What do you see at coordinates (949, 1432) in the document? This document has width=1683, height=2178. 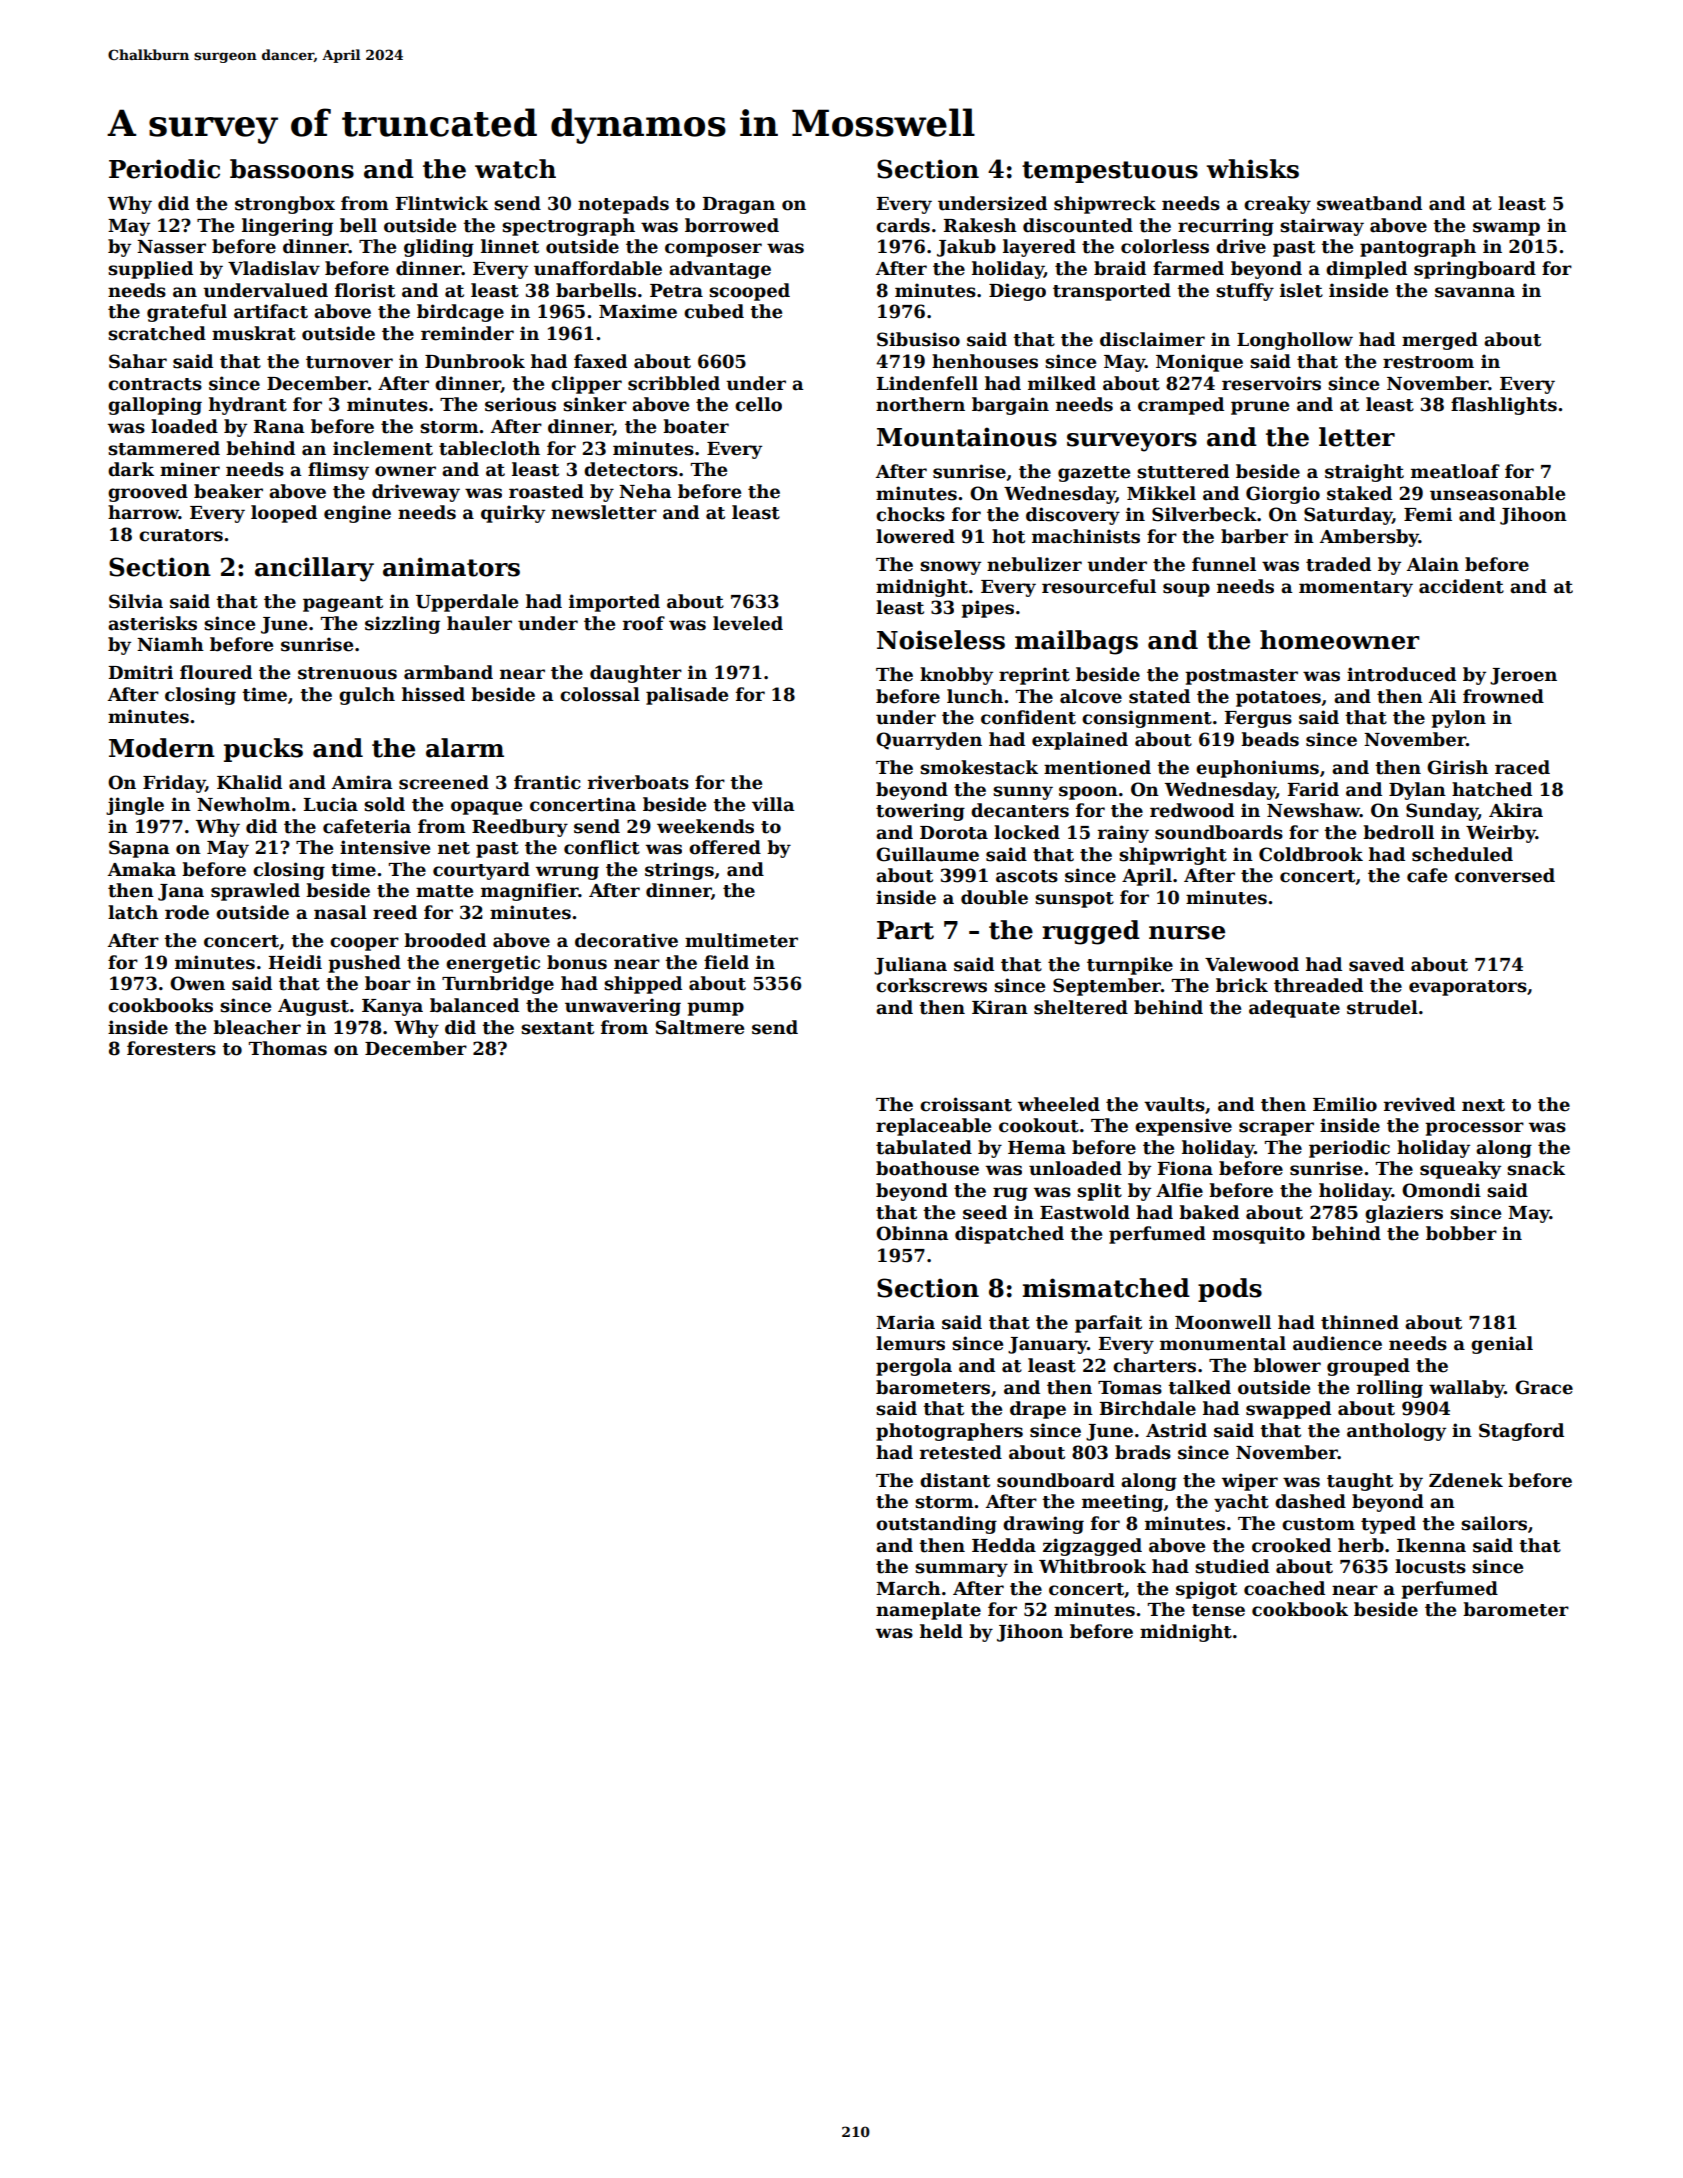 I see `photographers` at bounding box center [949, 1432].
